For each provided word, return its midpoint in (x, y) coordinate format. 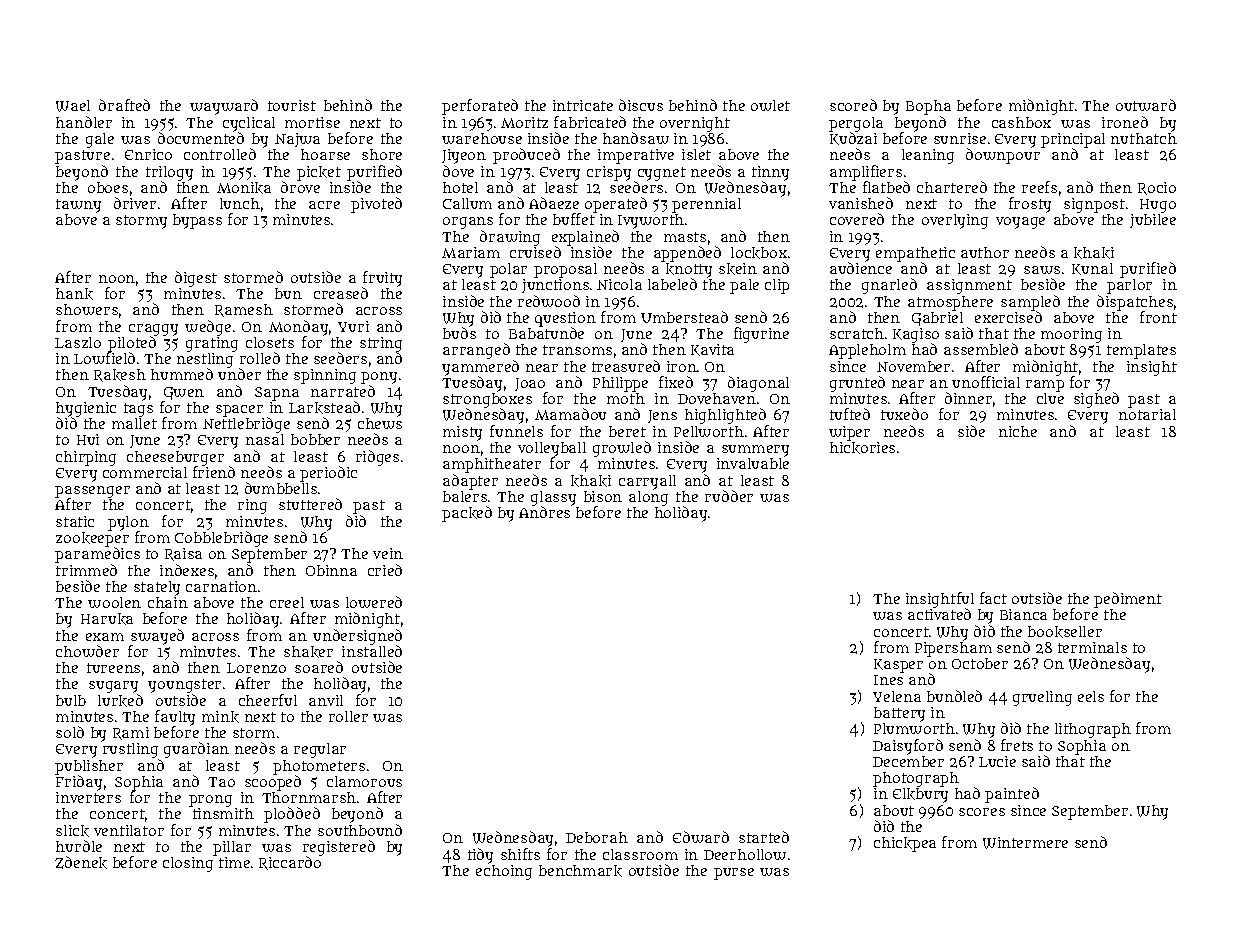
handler (84, 122)
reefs (1039, 187)
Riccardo (290, 863)
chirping (86, 458)
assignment (969, 286)
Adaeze (554, 203)
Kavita (712, 350)
